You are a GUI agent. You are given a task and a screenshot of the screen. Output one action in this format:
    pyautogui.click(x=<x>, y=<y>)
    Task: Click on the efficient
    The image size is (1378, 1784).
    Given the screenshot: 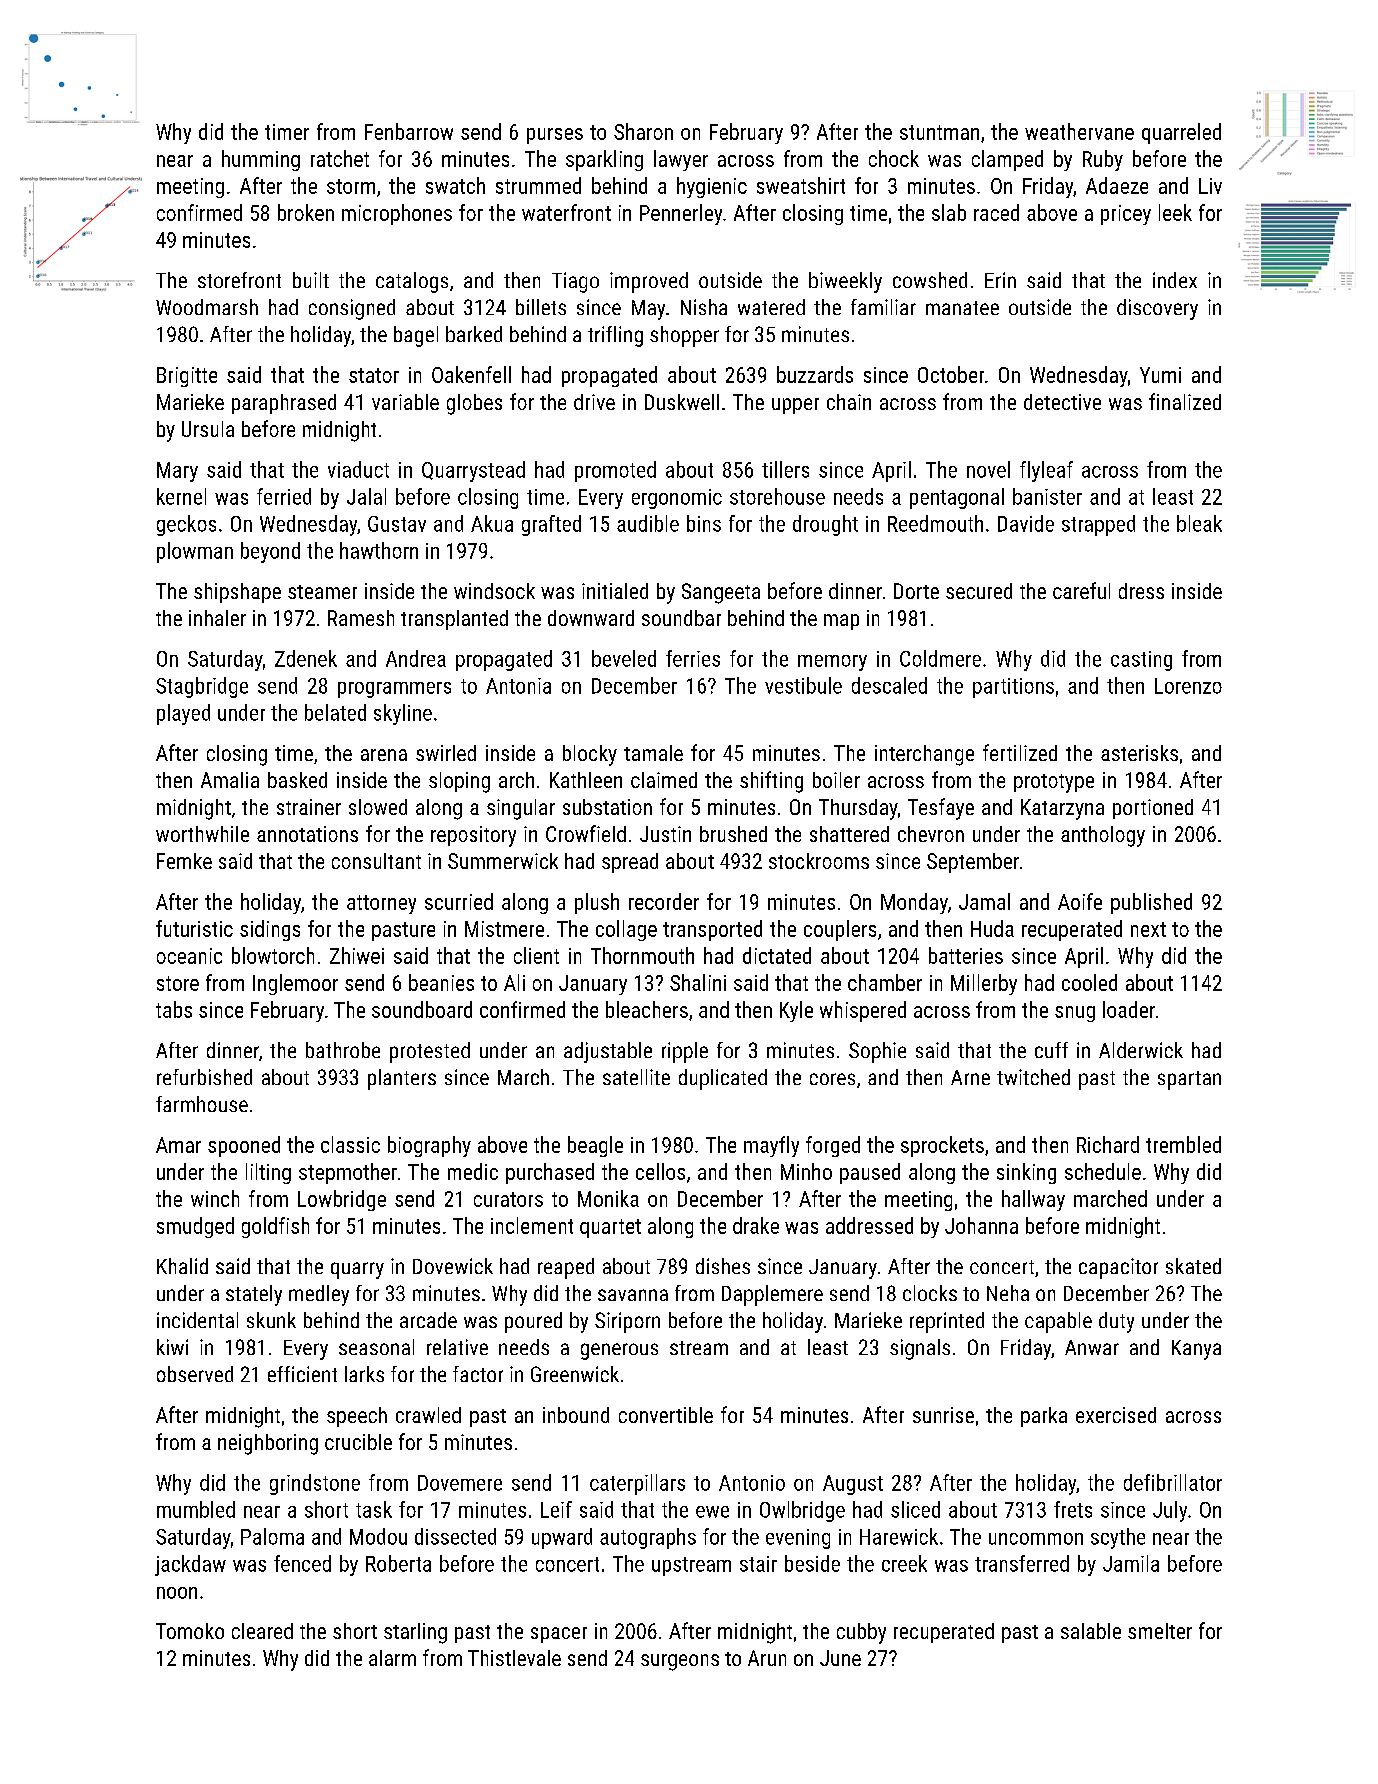 What is the action you would take?
    pyautogui.click(x=302, y=1374)
